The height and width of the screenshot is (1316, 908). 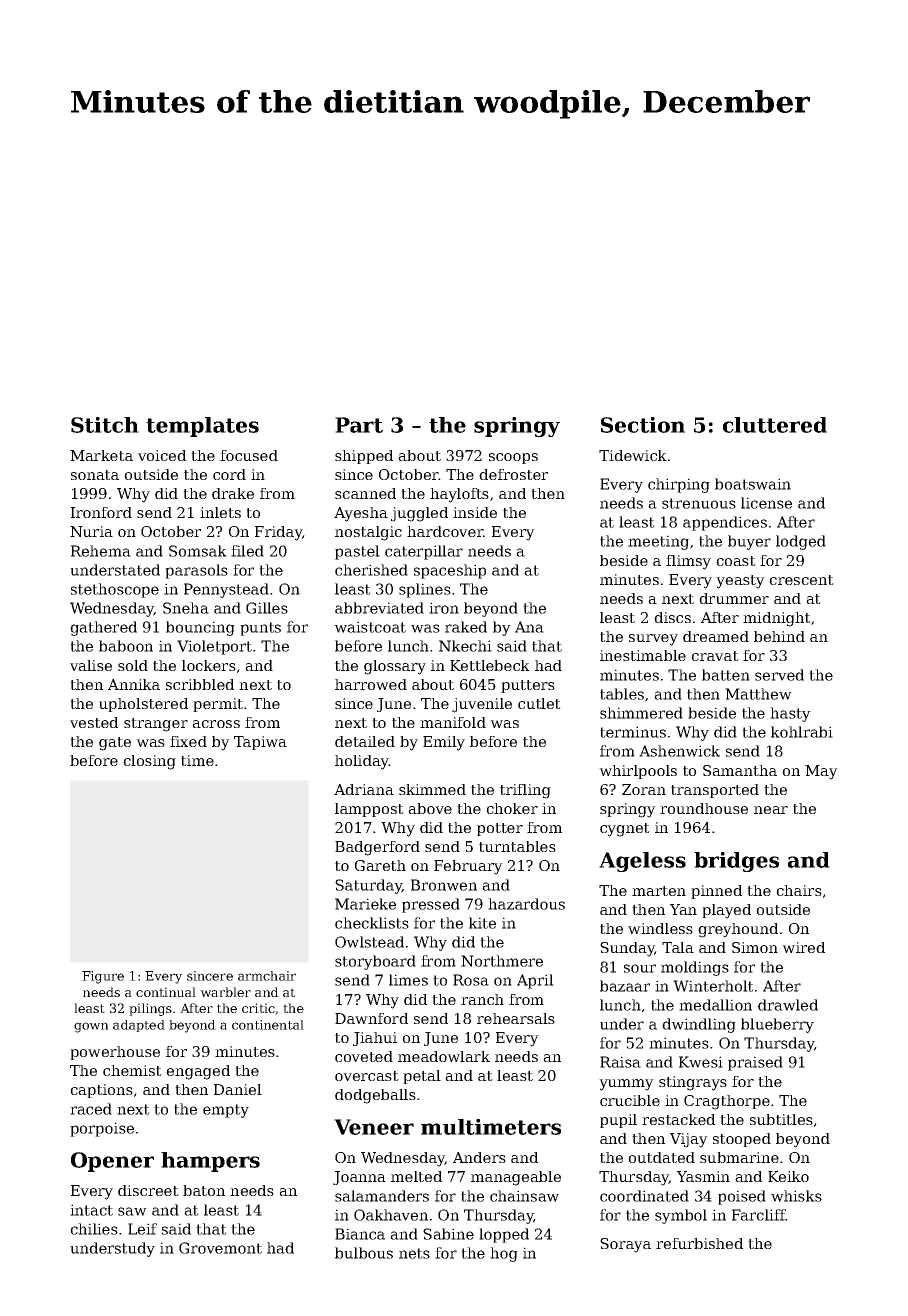 What do you see at coordinates (466, 627) in the screenshot?
I see `raked` at bounding box center [466, 627].
